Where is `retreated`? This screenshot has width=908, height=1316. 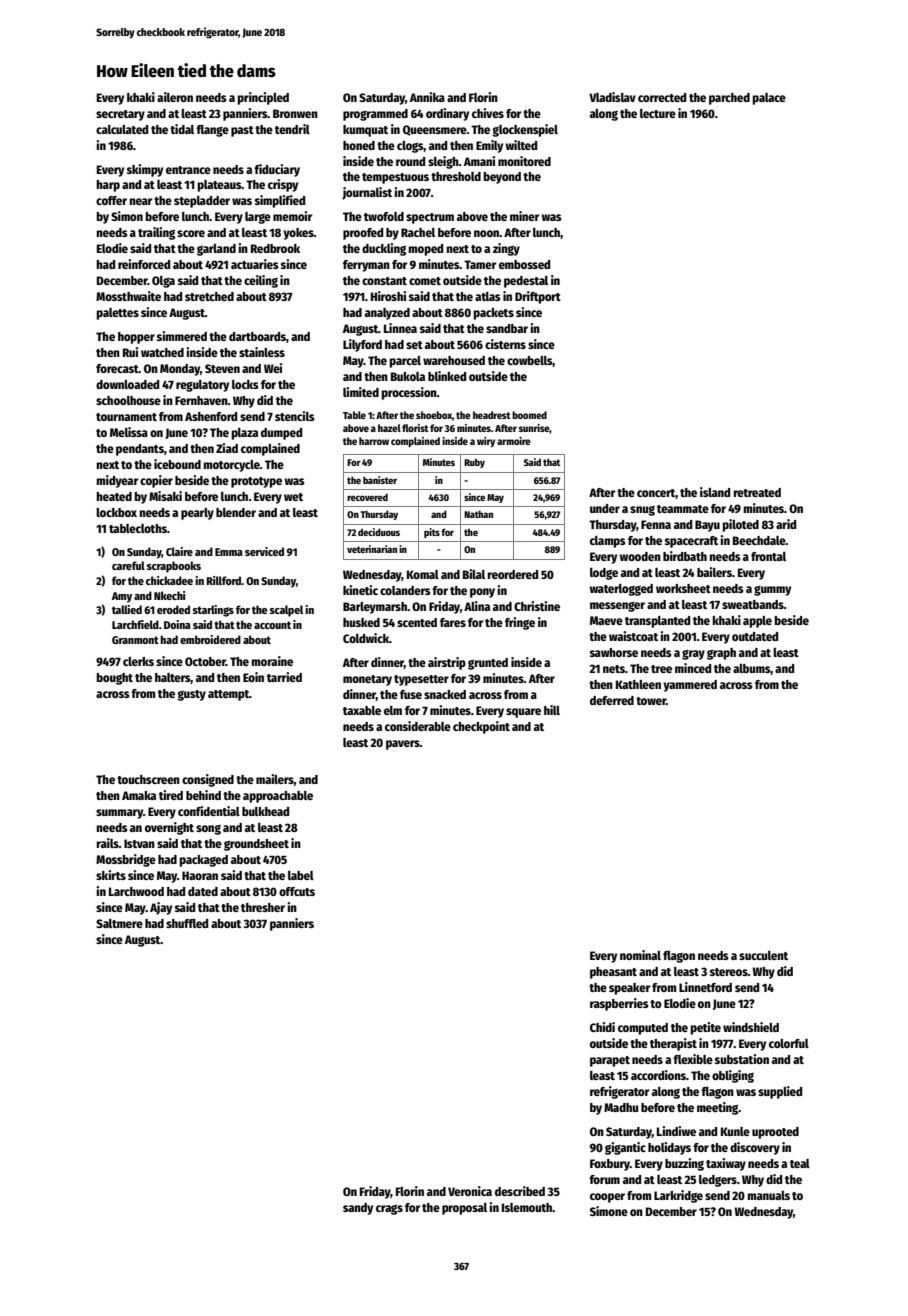
retreated is located at coordinates (757, 492).
